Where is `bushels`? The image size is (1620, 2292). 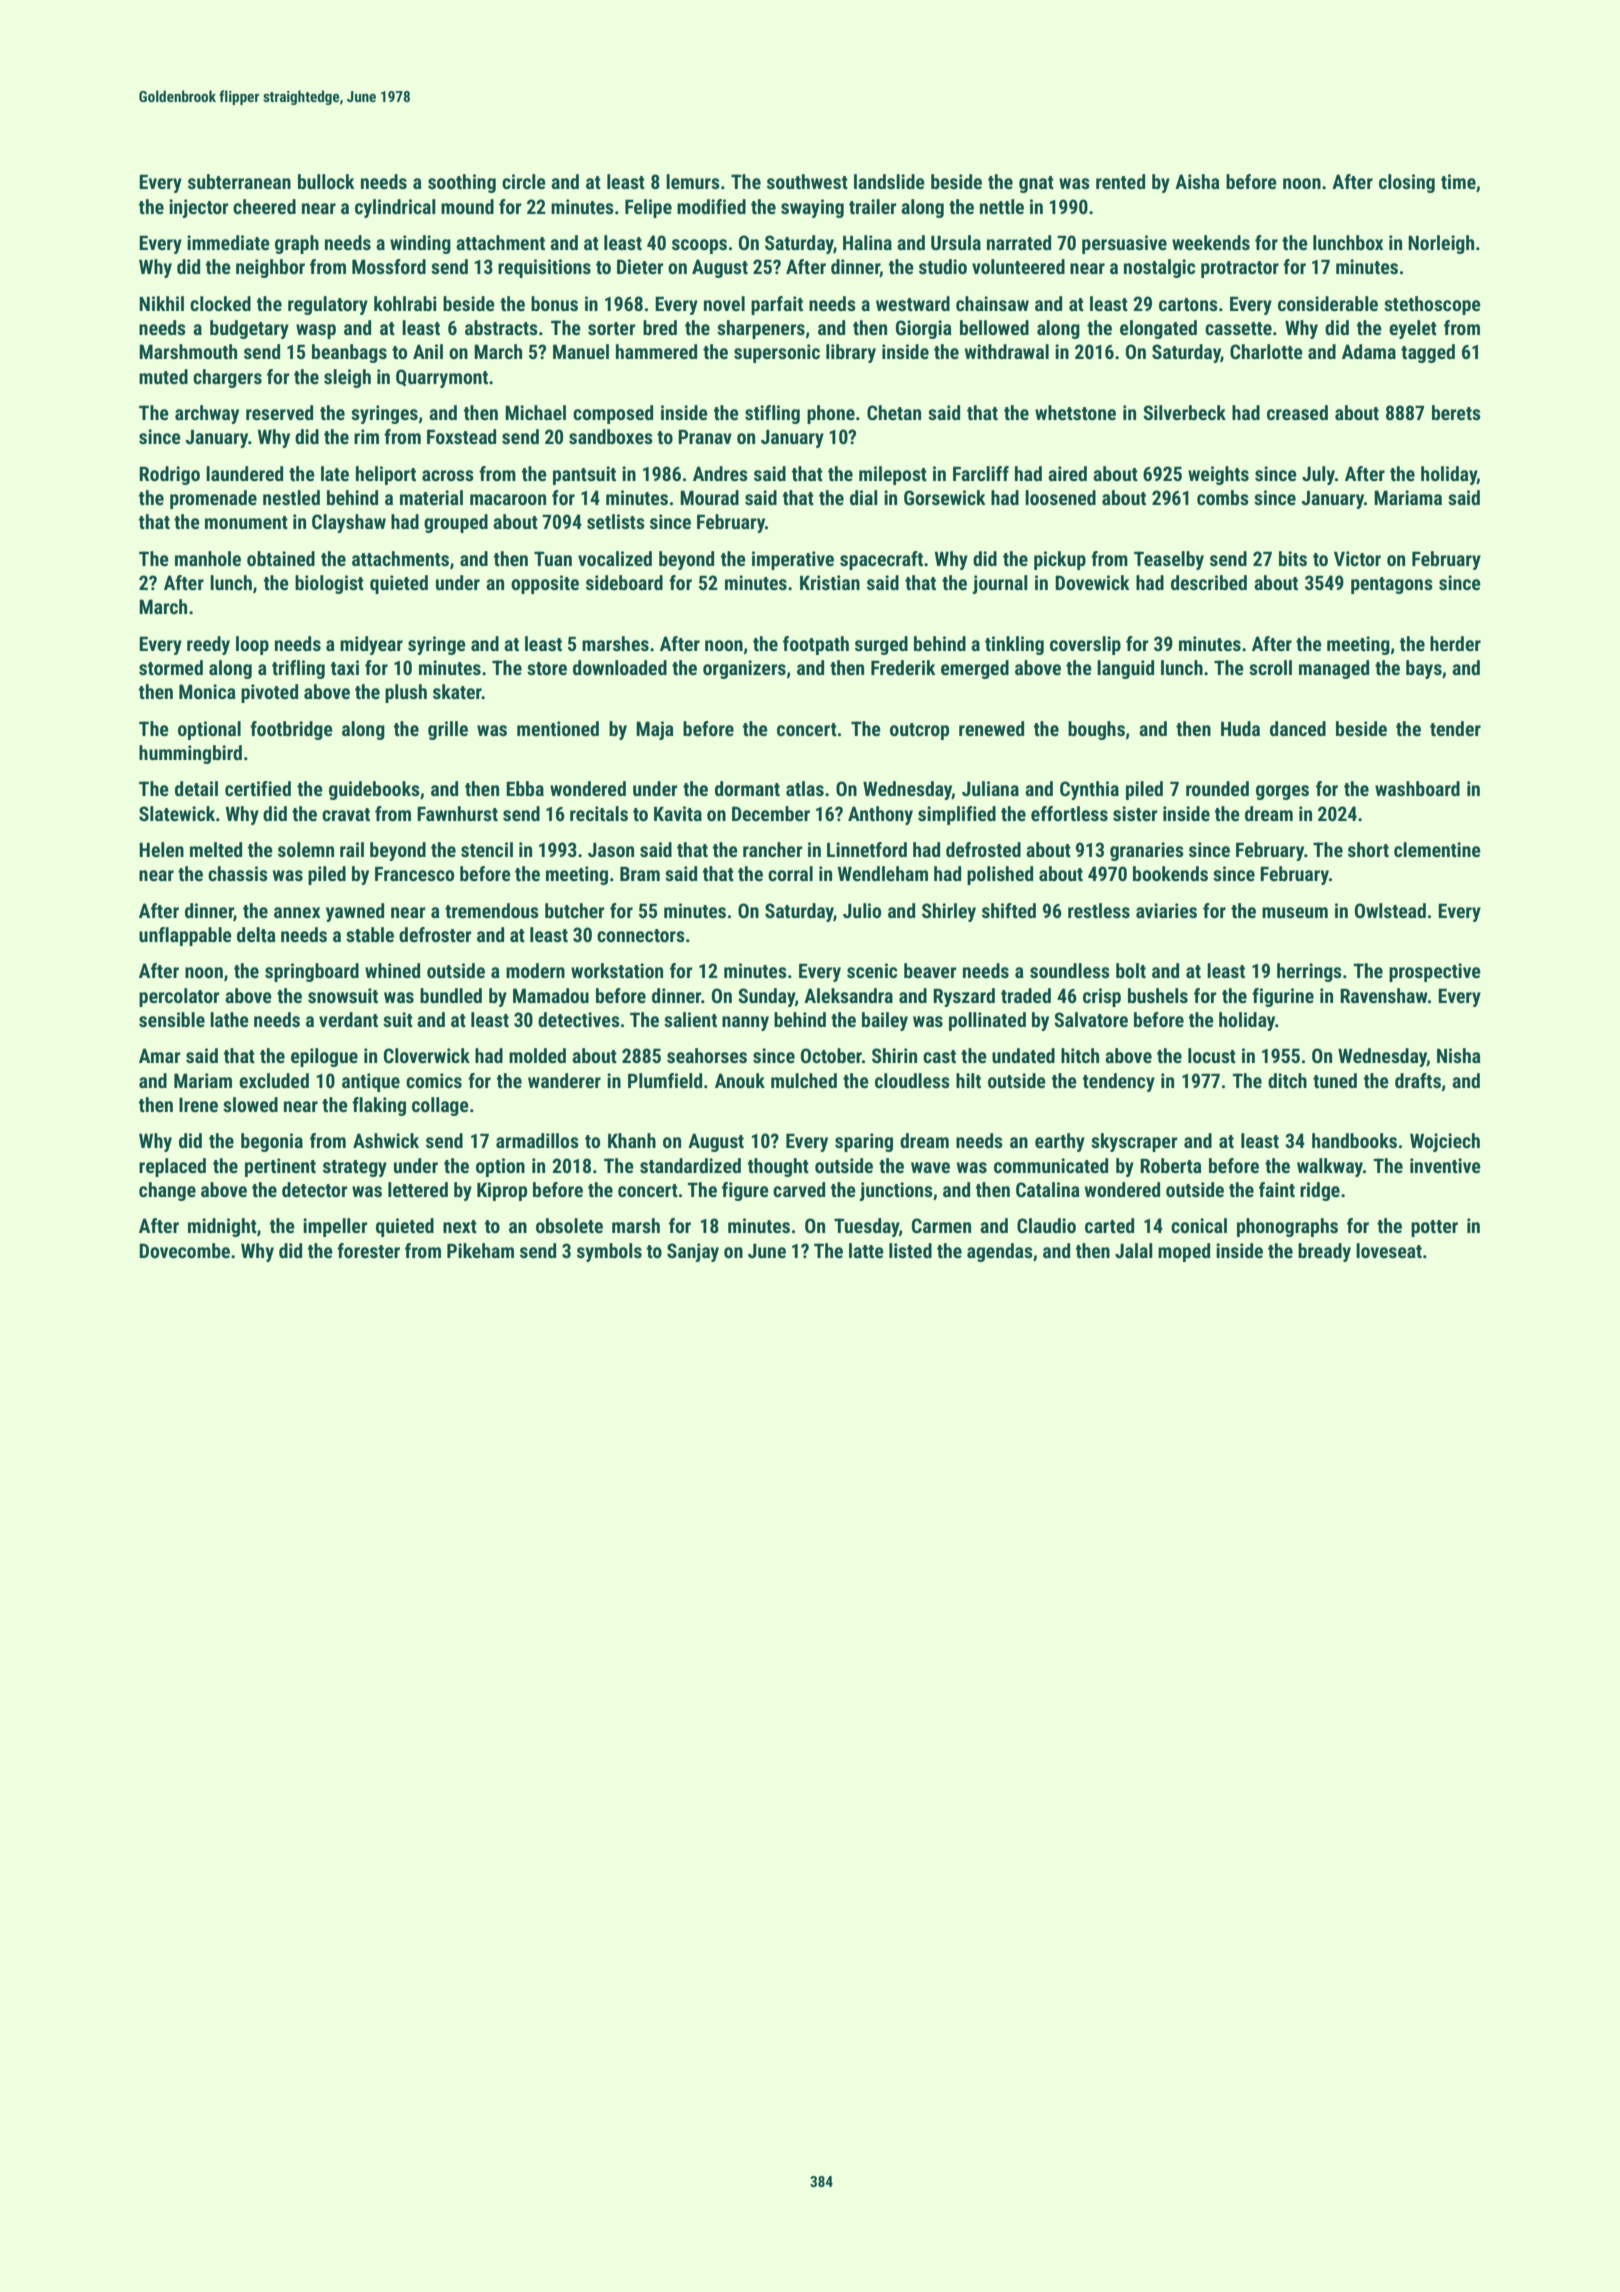
bushels is located at coordinates (1158, 995).
